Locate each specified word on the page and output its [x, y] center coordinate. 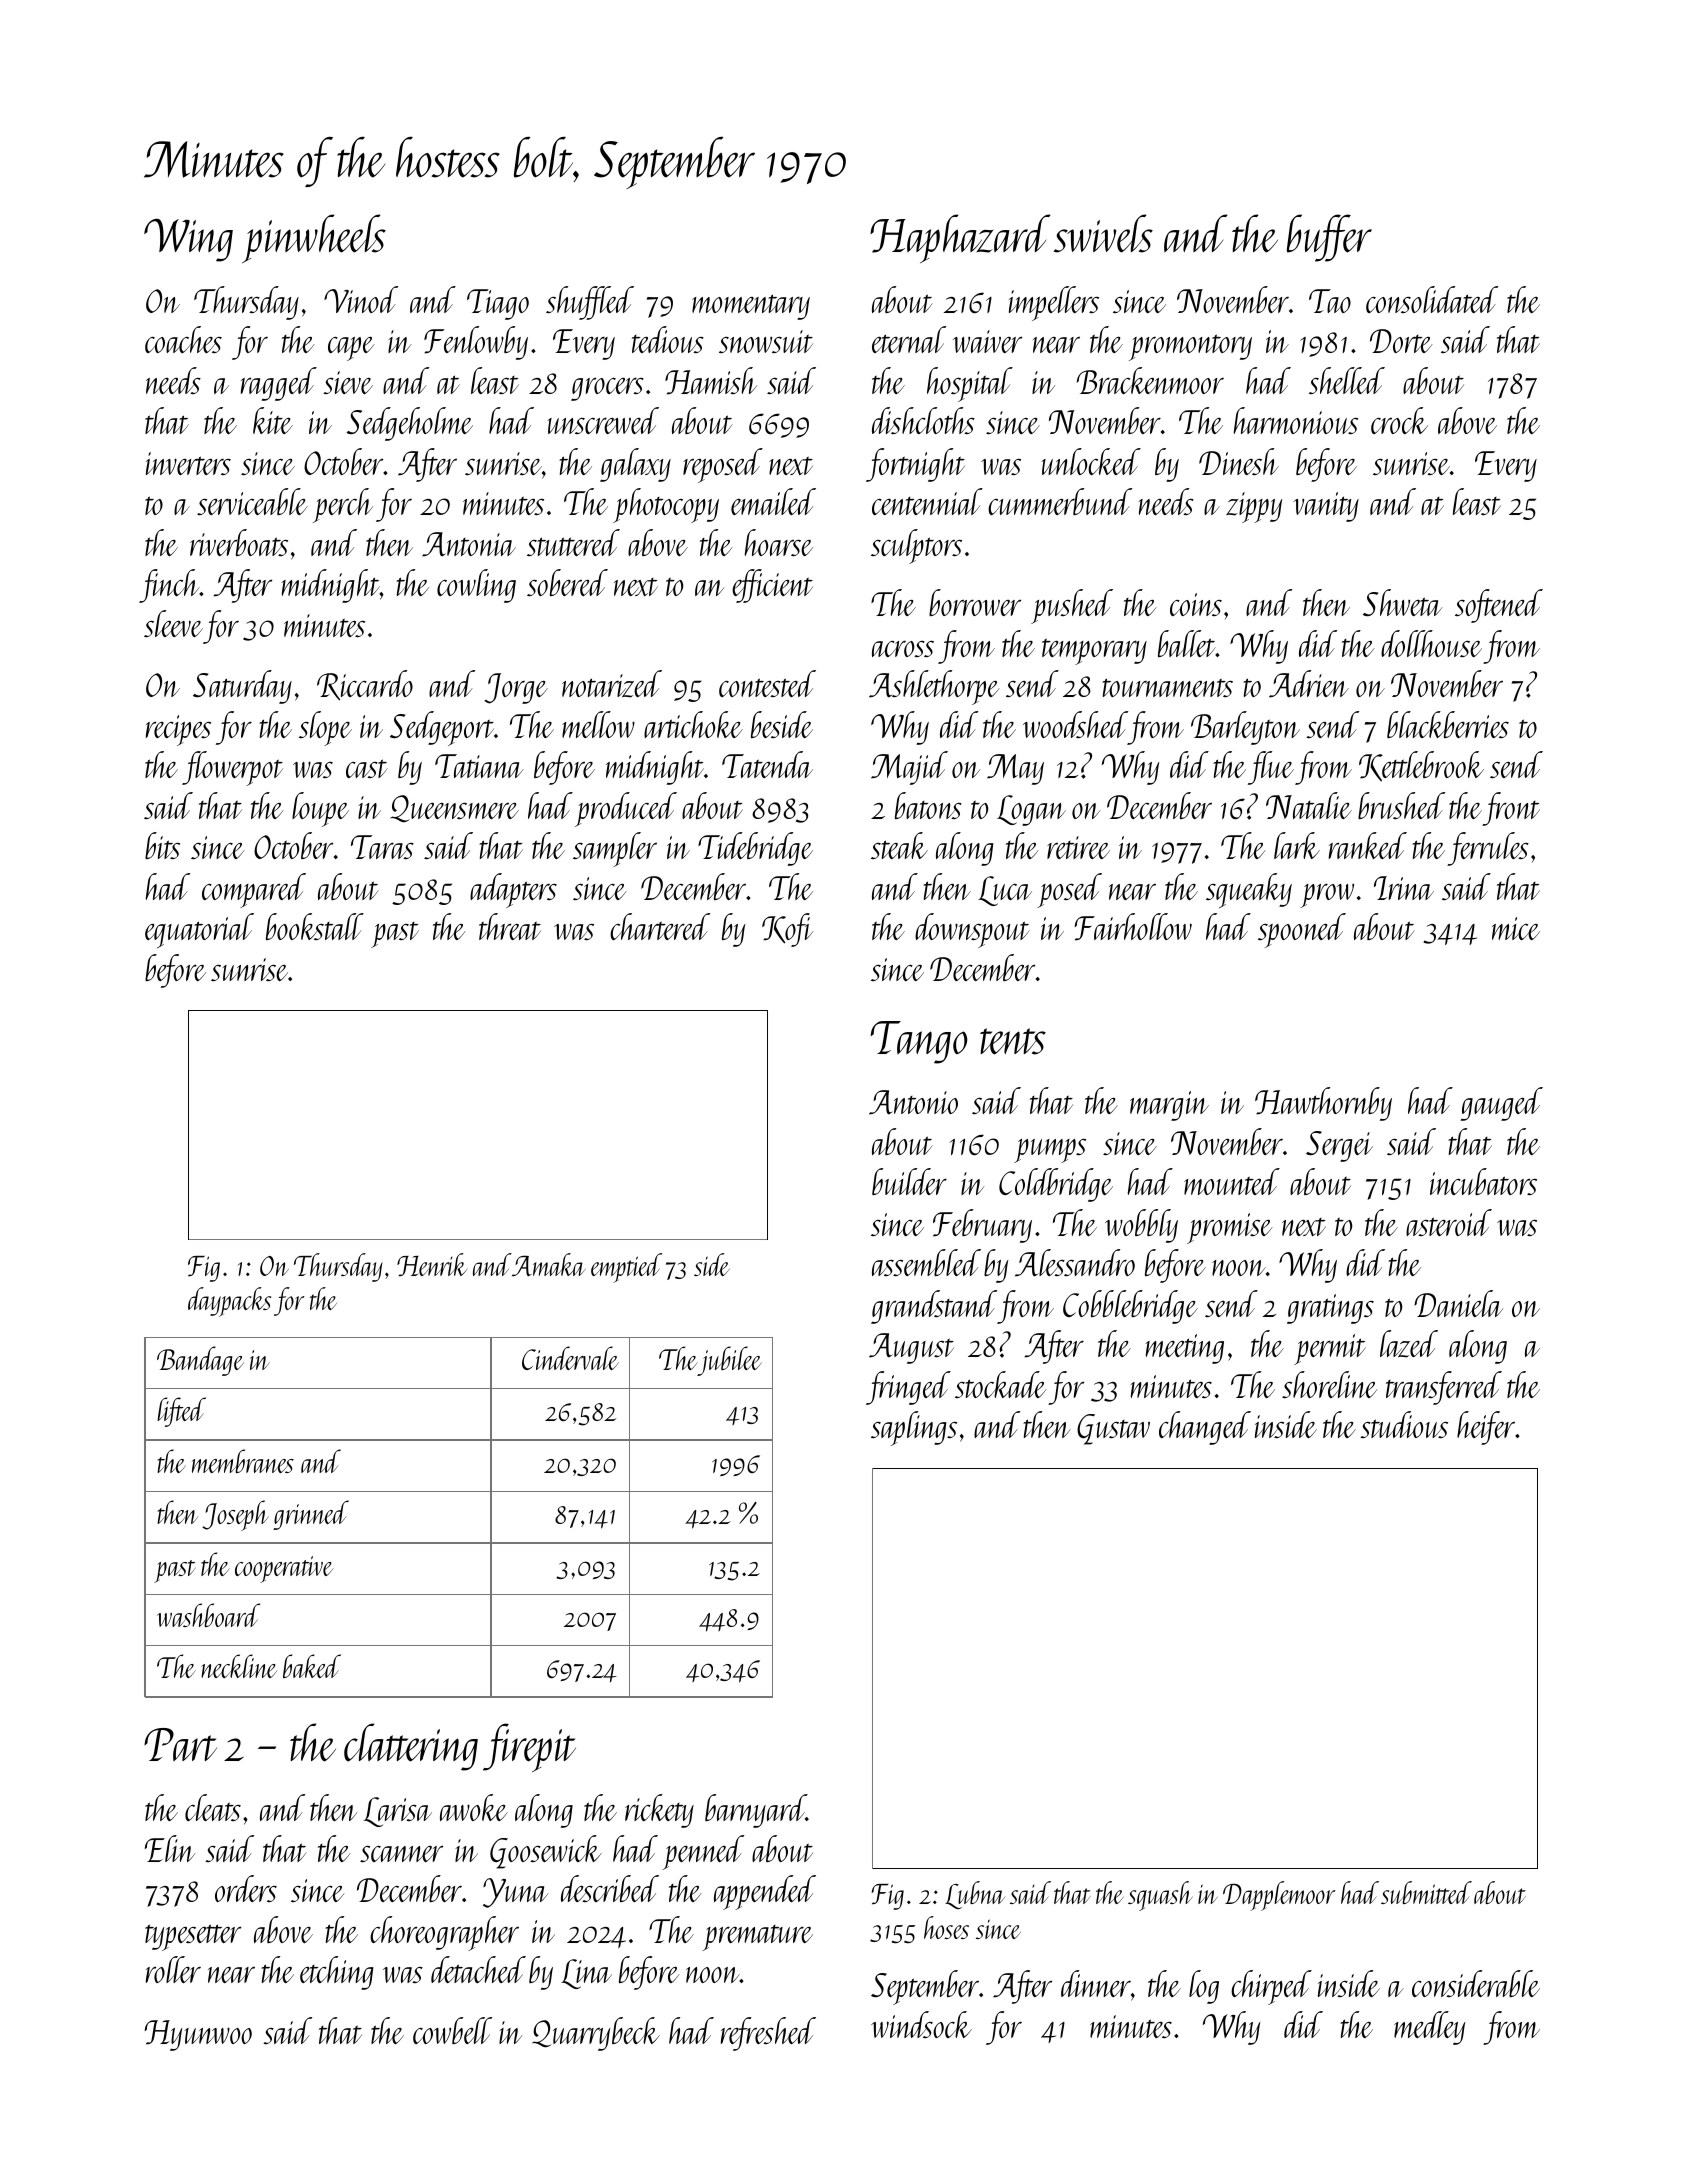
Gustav [1113, 1429]
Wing [188, 240]
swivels [1103, 233]
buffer [1329, 238]
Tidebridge [755, 849]
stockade [1000, 1384]
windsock [921, 2024]
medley [1429, 2028]
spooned [1302, 930]
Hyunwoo [198, 2035]
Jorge [516, 688]
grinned [311, 1515]
